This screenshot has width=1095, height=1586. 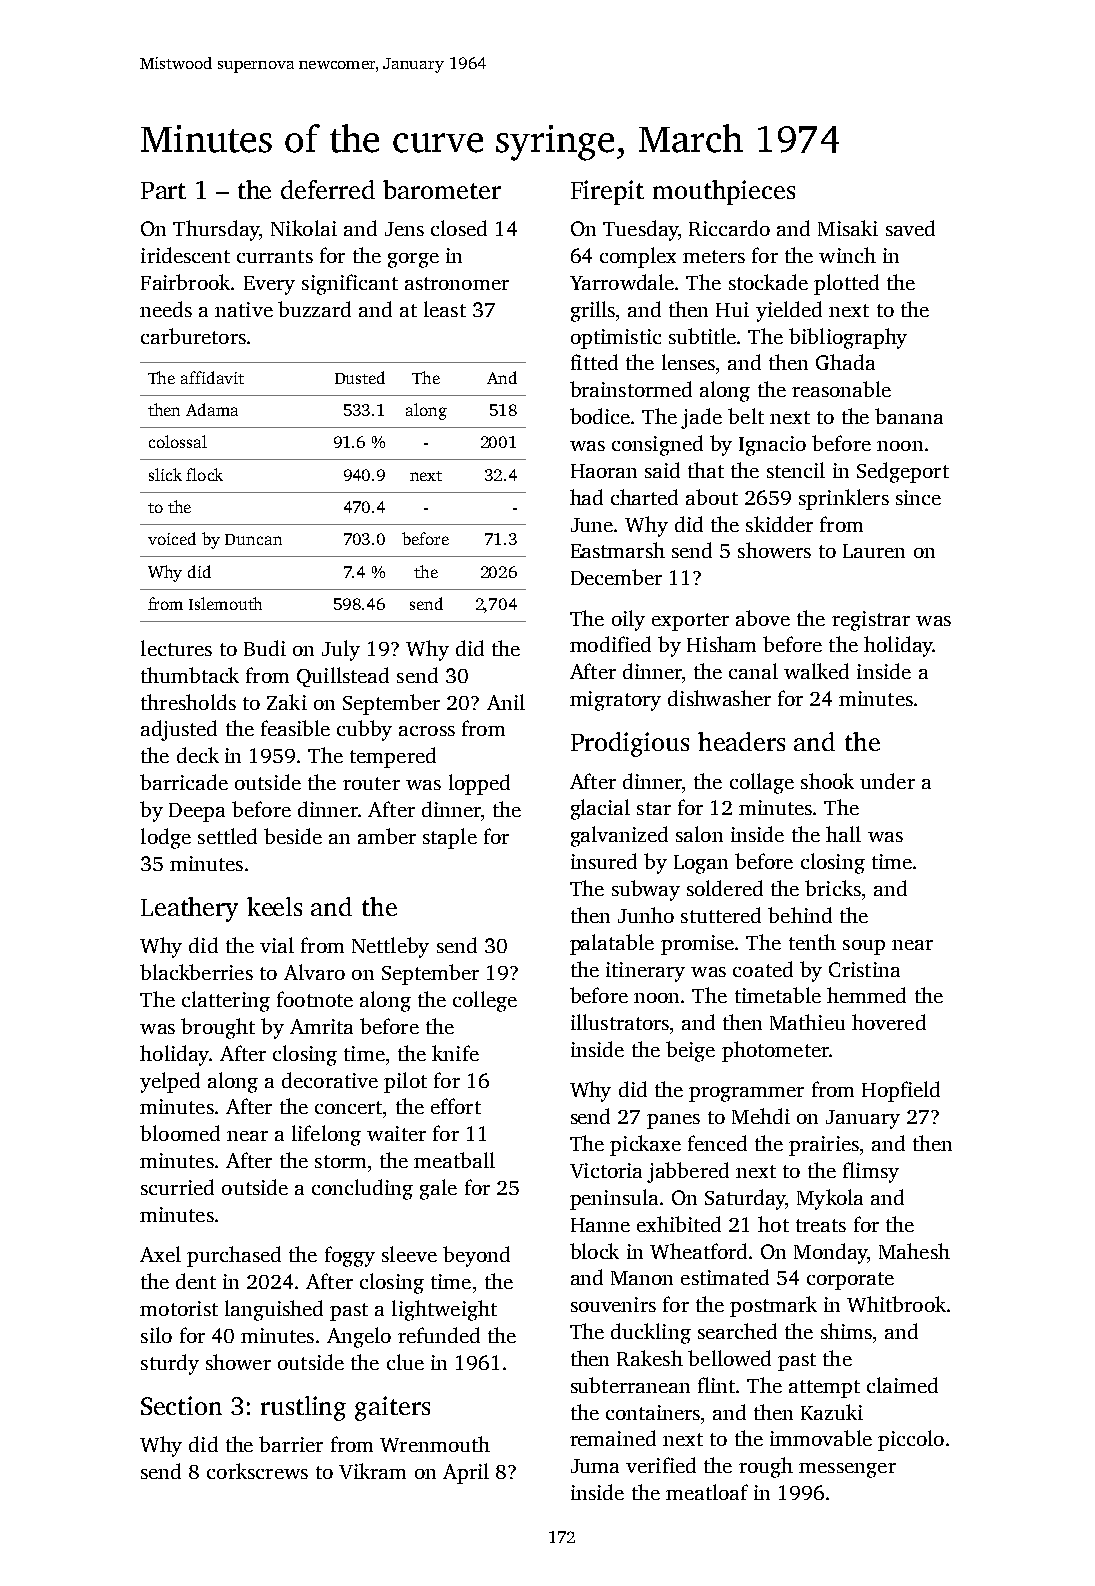 I want to click on college, so click(x=485, y=1001).
